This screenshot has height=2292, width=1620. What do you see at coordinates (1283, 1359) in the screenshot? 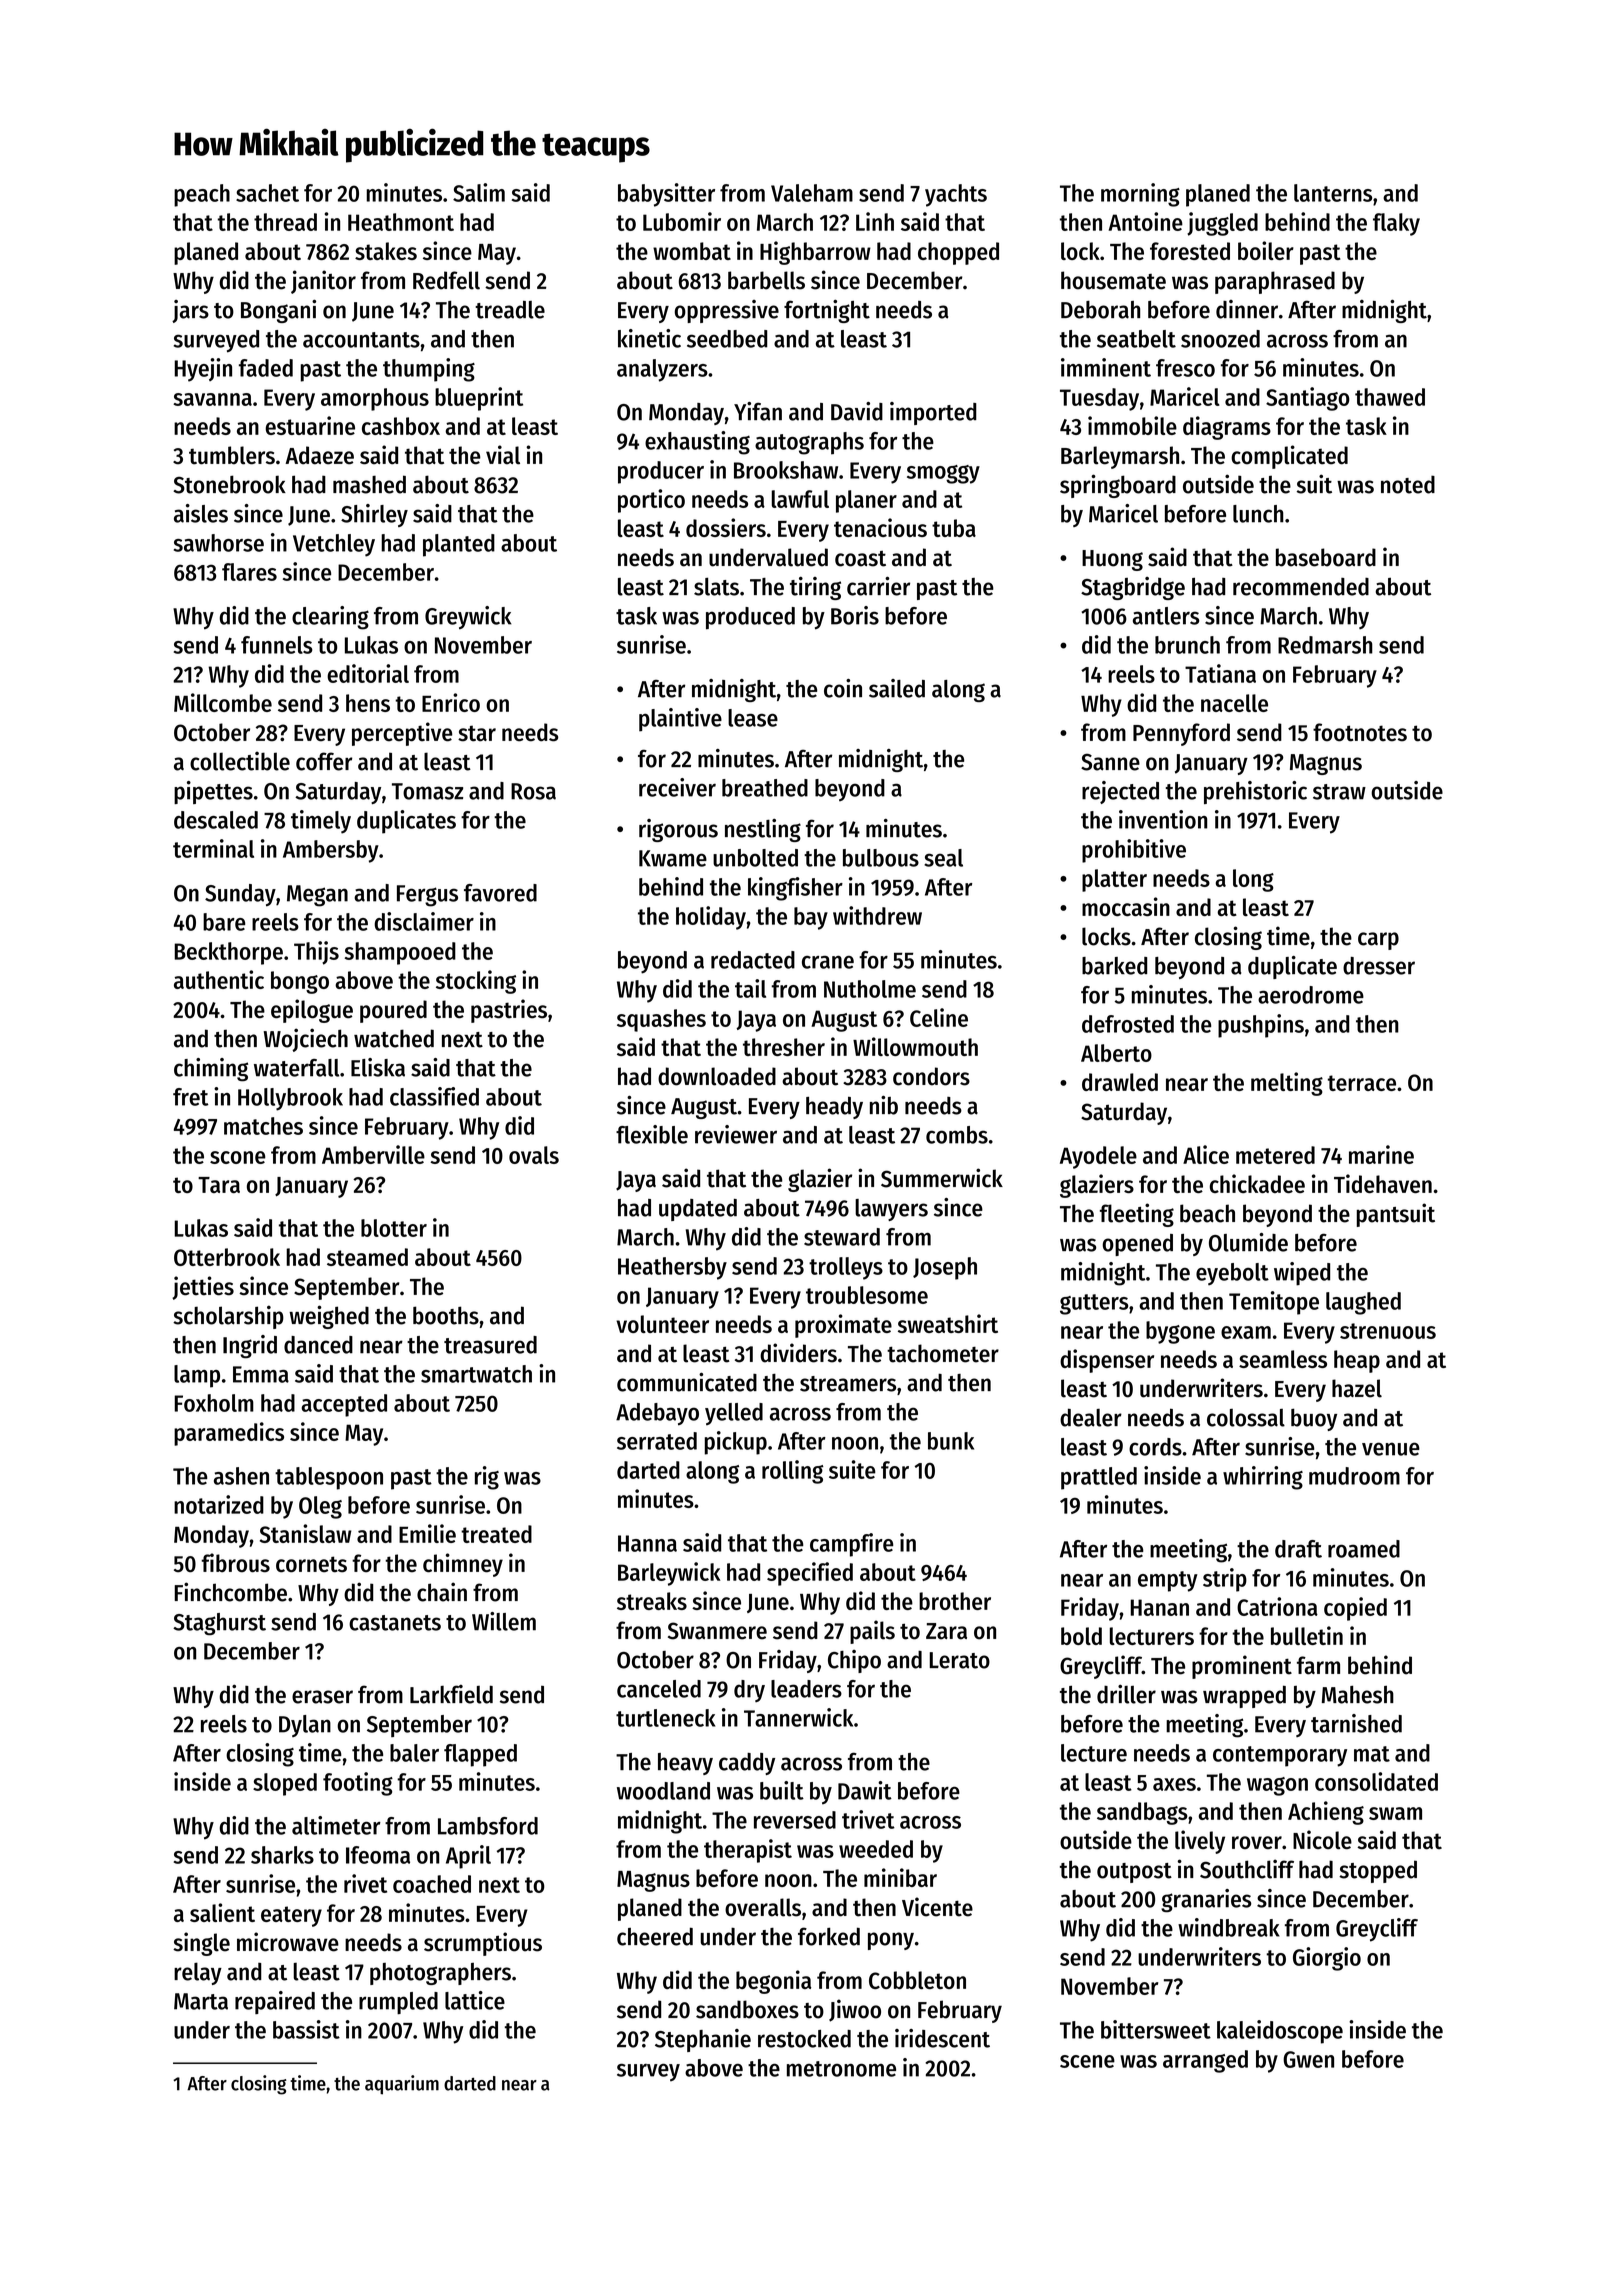
I see `seamless` at bounding box center [1283, 1359].
